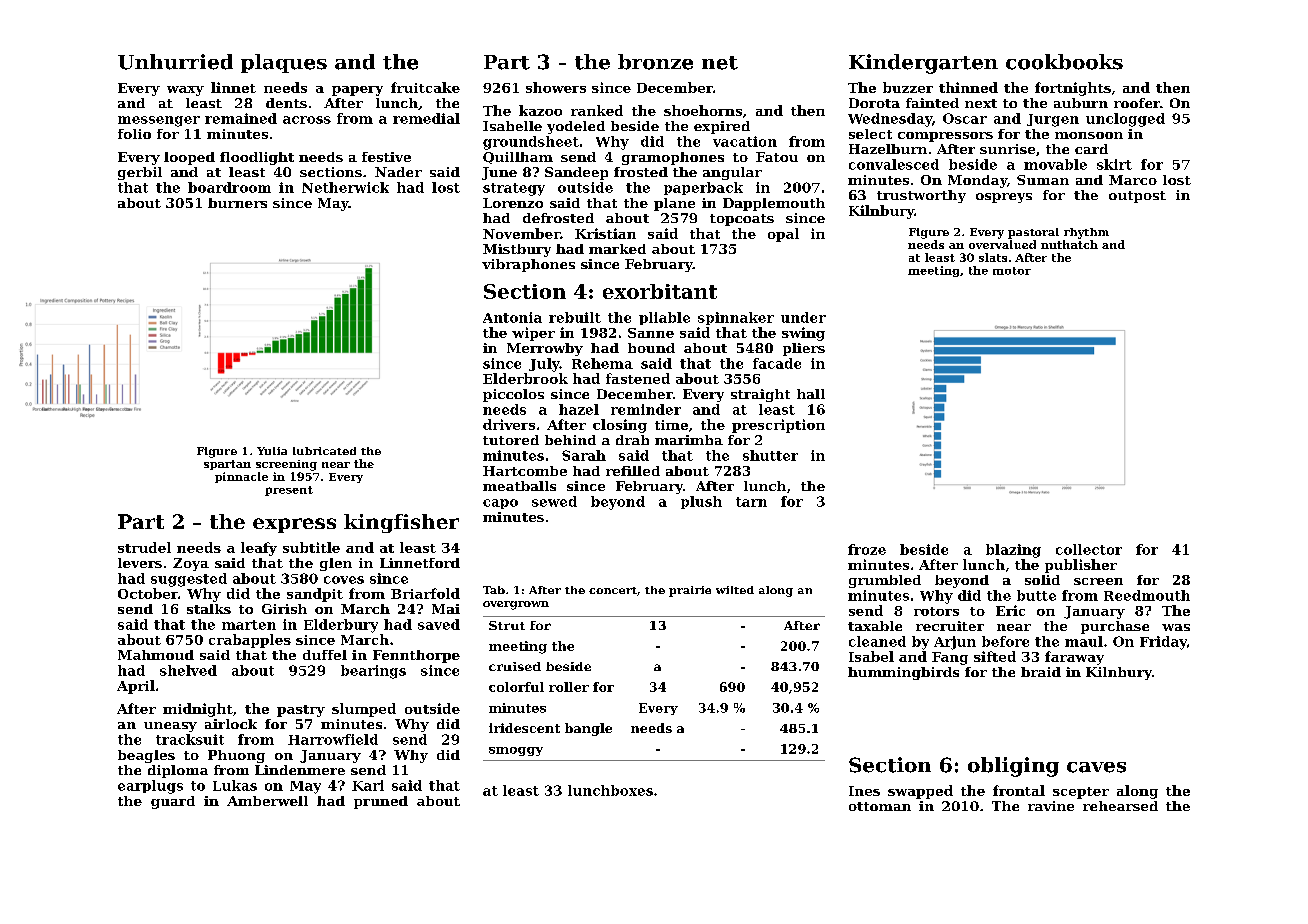  Describe the element at coordinates (1053, 120) in the page. I see `Jurgen` at that location.
